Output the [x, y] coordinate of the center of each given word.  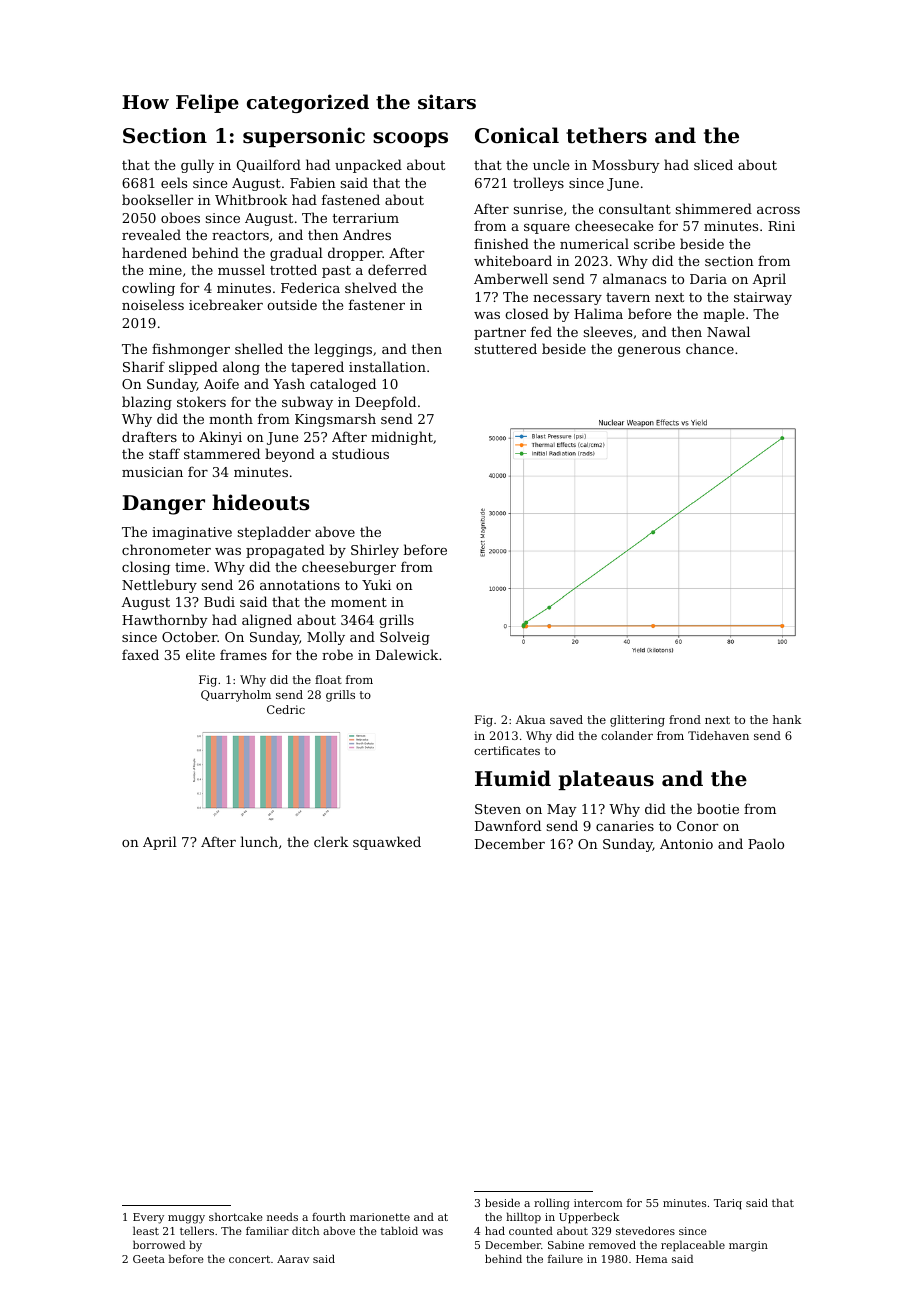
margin [748, 1246]
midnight [402, 438]
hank [787, 719]
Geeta [149, 1259]
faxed [140, 654]
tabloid [399, 1230]
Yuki [376, 584]
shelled [259, 348]
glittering [637, 721]
